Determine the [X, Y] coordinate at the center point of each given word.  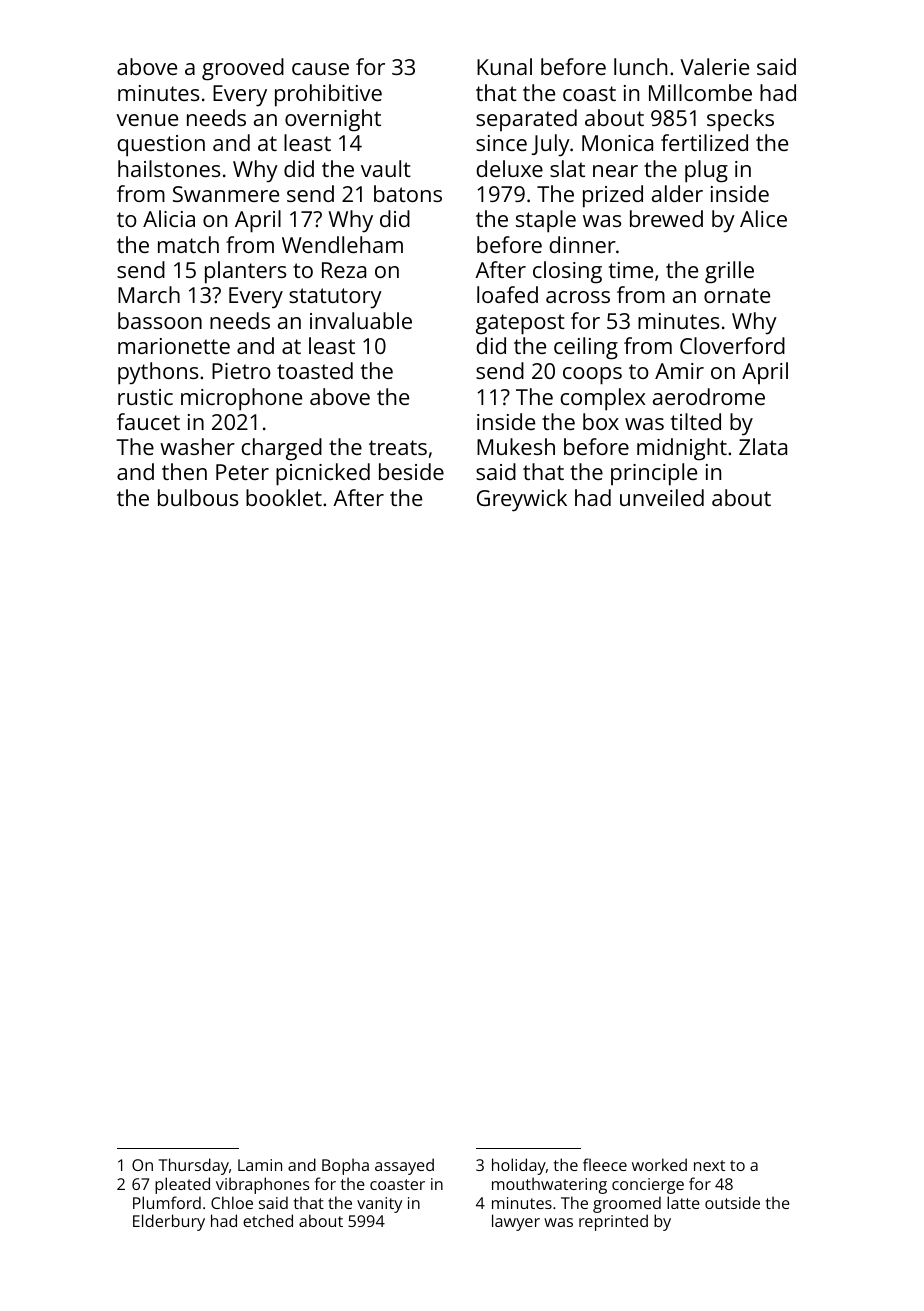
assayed [404, 1166]
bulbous [198, 497]
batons [408, 193]
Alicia [169, 218]
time [631, 270]
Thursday [194, 1166]
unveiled [662, 497]
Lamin [260, 1165]
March [149, 294]
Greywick [522, 500]
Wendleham [342, 244]
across [578, 297]
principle [654, 474]
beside [411, 471]
